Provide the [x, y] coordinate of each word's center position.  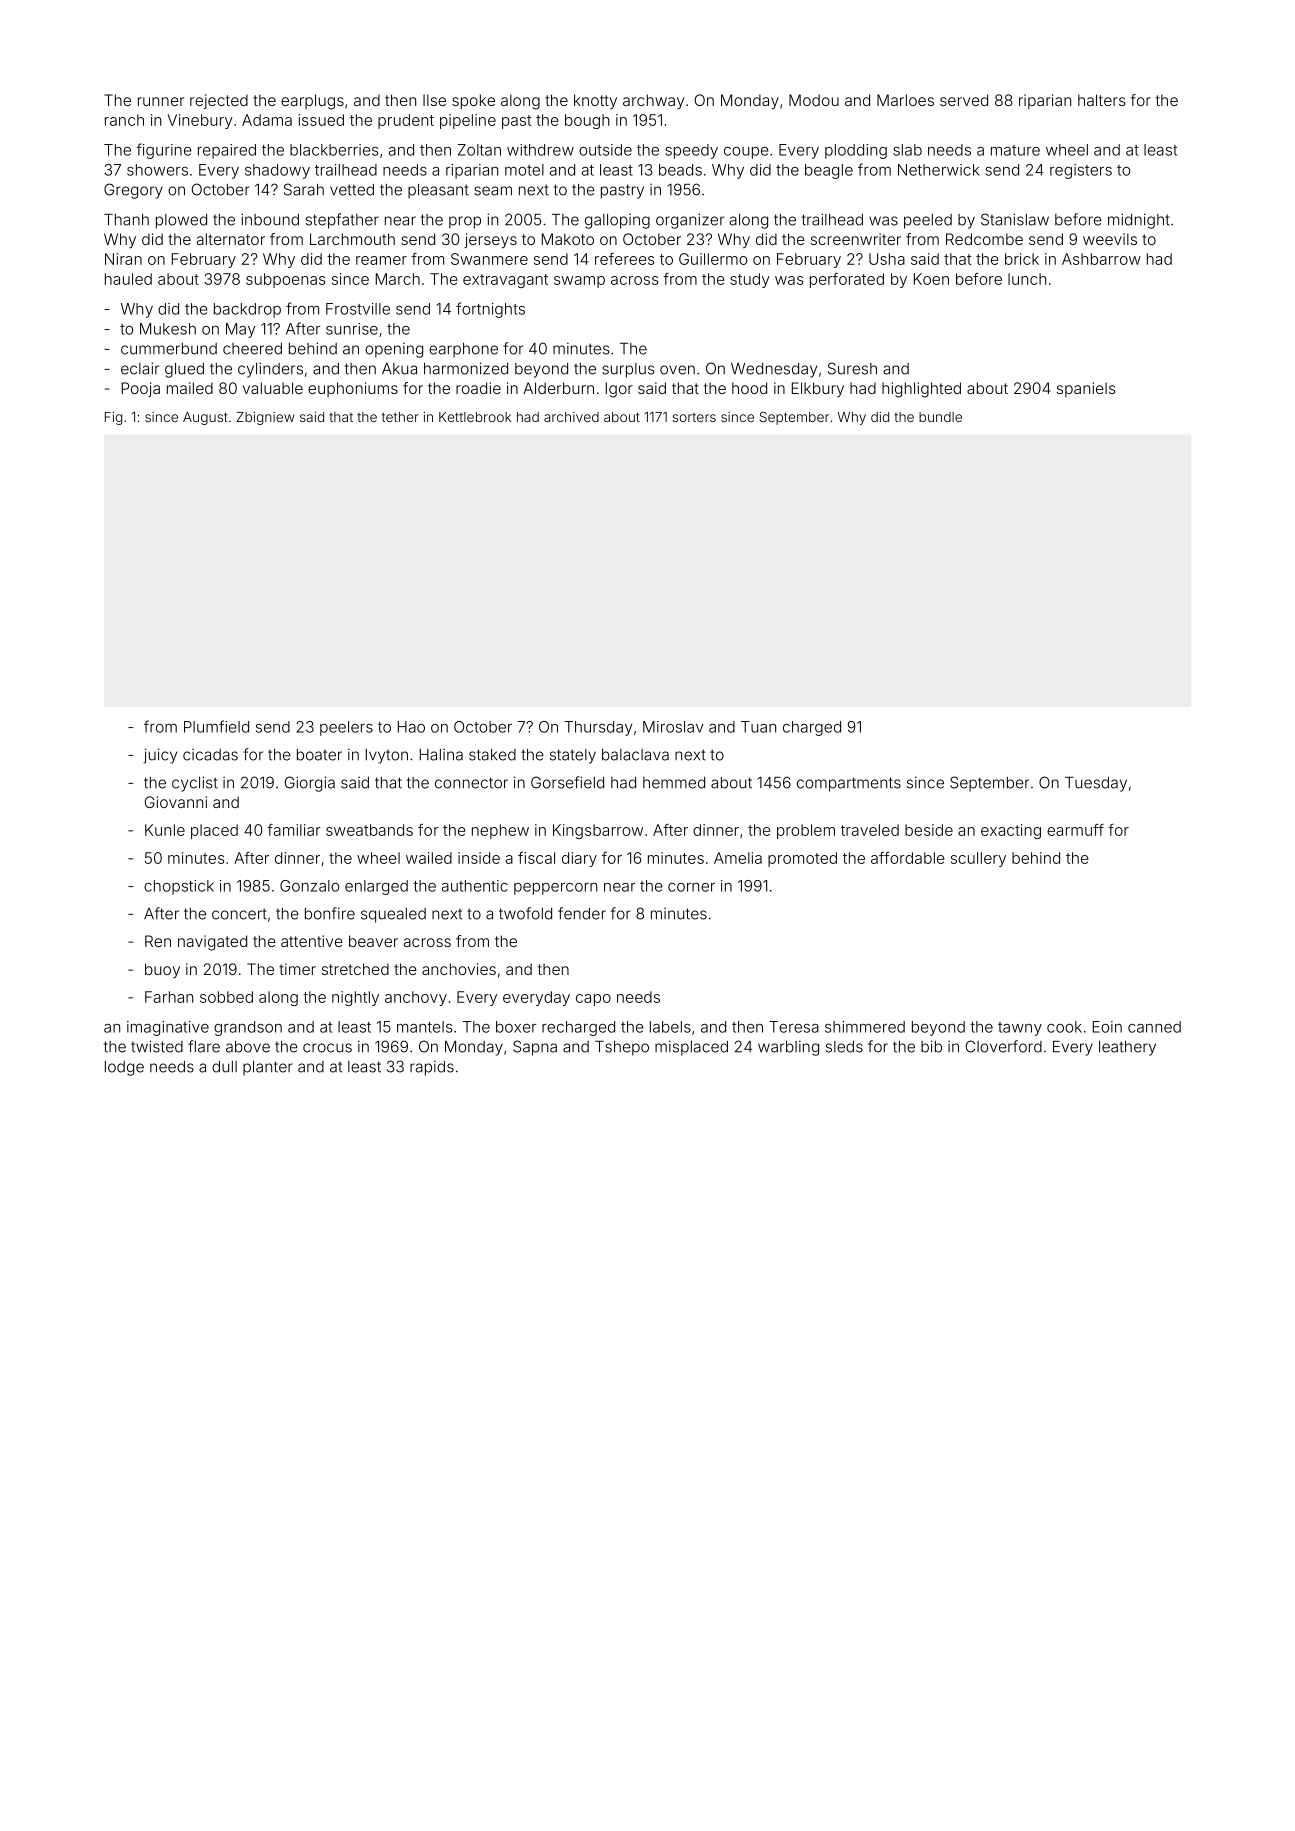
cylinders [270, 370]
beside [929, 830]
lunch [1027, 279]
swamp [579, 282]
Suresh [852, 368]
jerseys [490, 241]
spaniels [1086, 389]
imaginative [168, 1028]
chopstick [179, 887]
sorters [694, 417]
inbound [270, 219]
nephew [500, 831]
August [205, 418]
